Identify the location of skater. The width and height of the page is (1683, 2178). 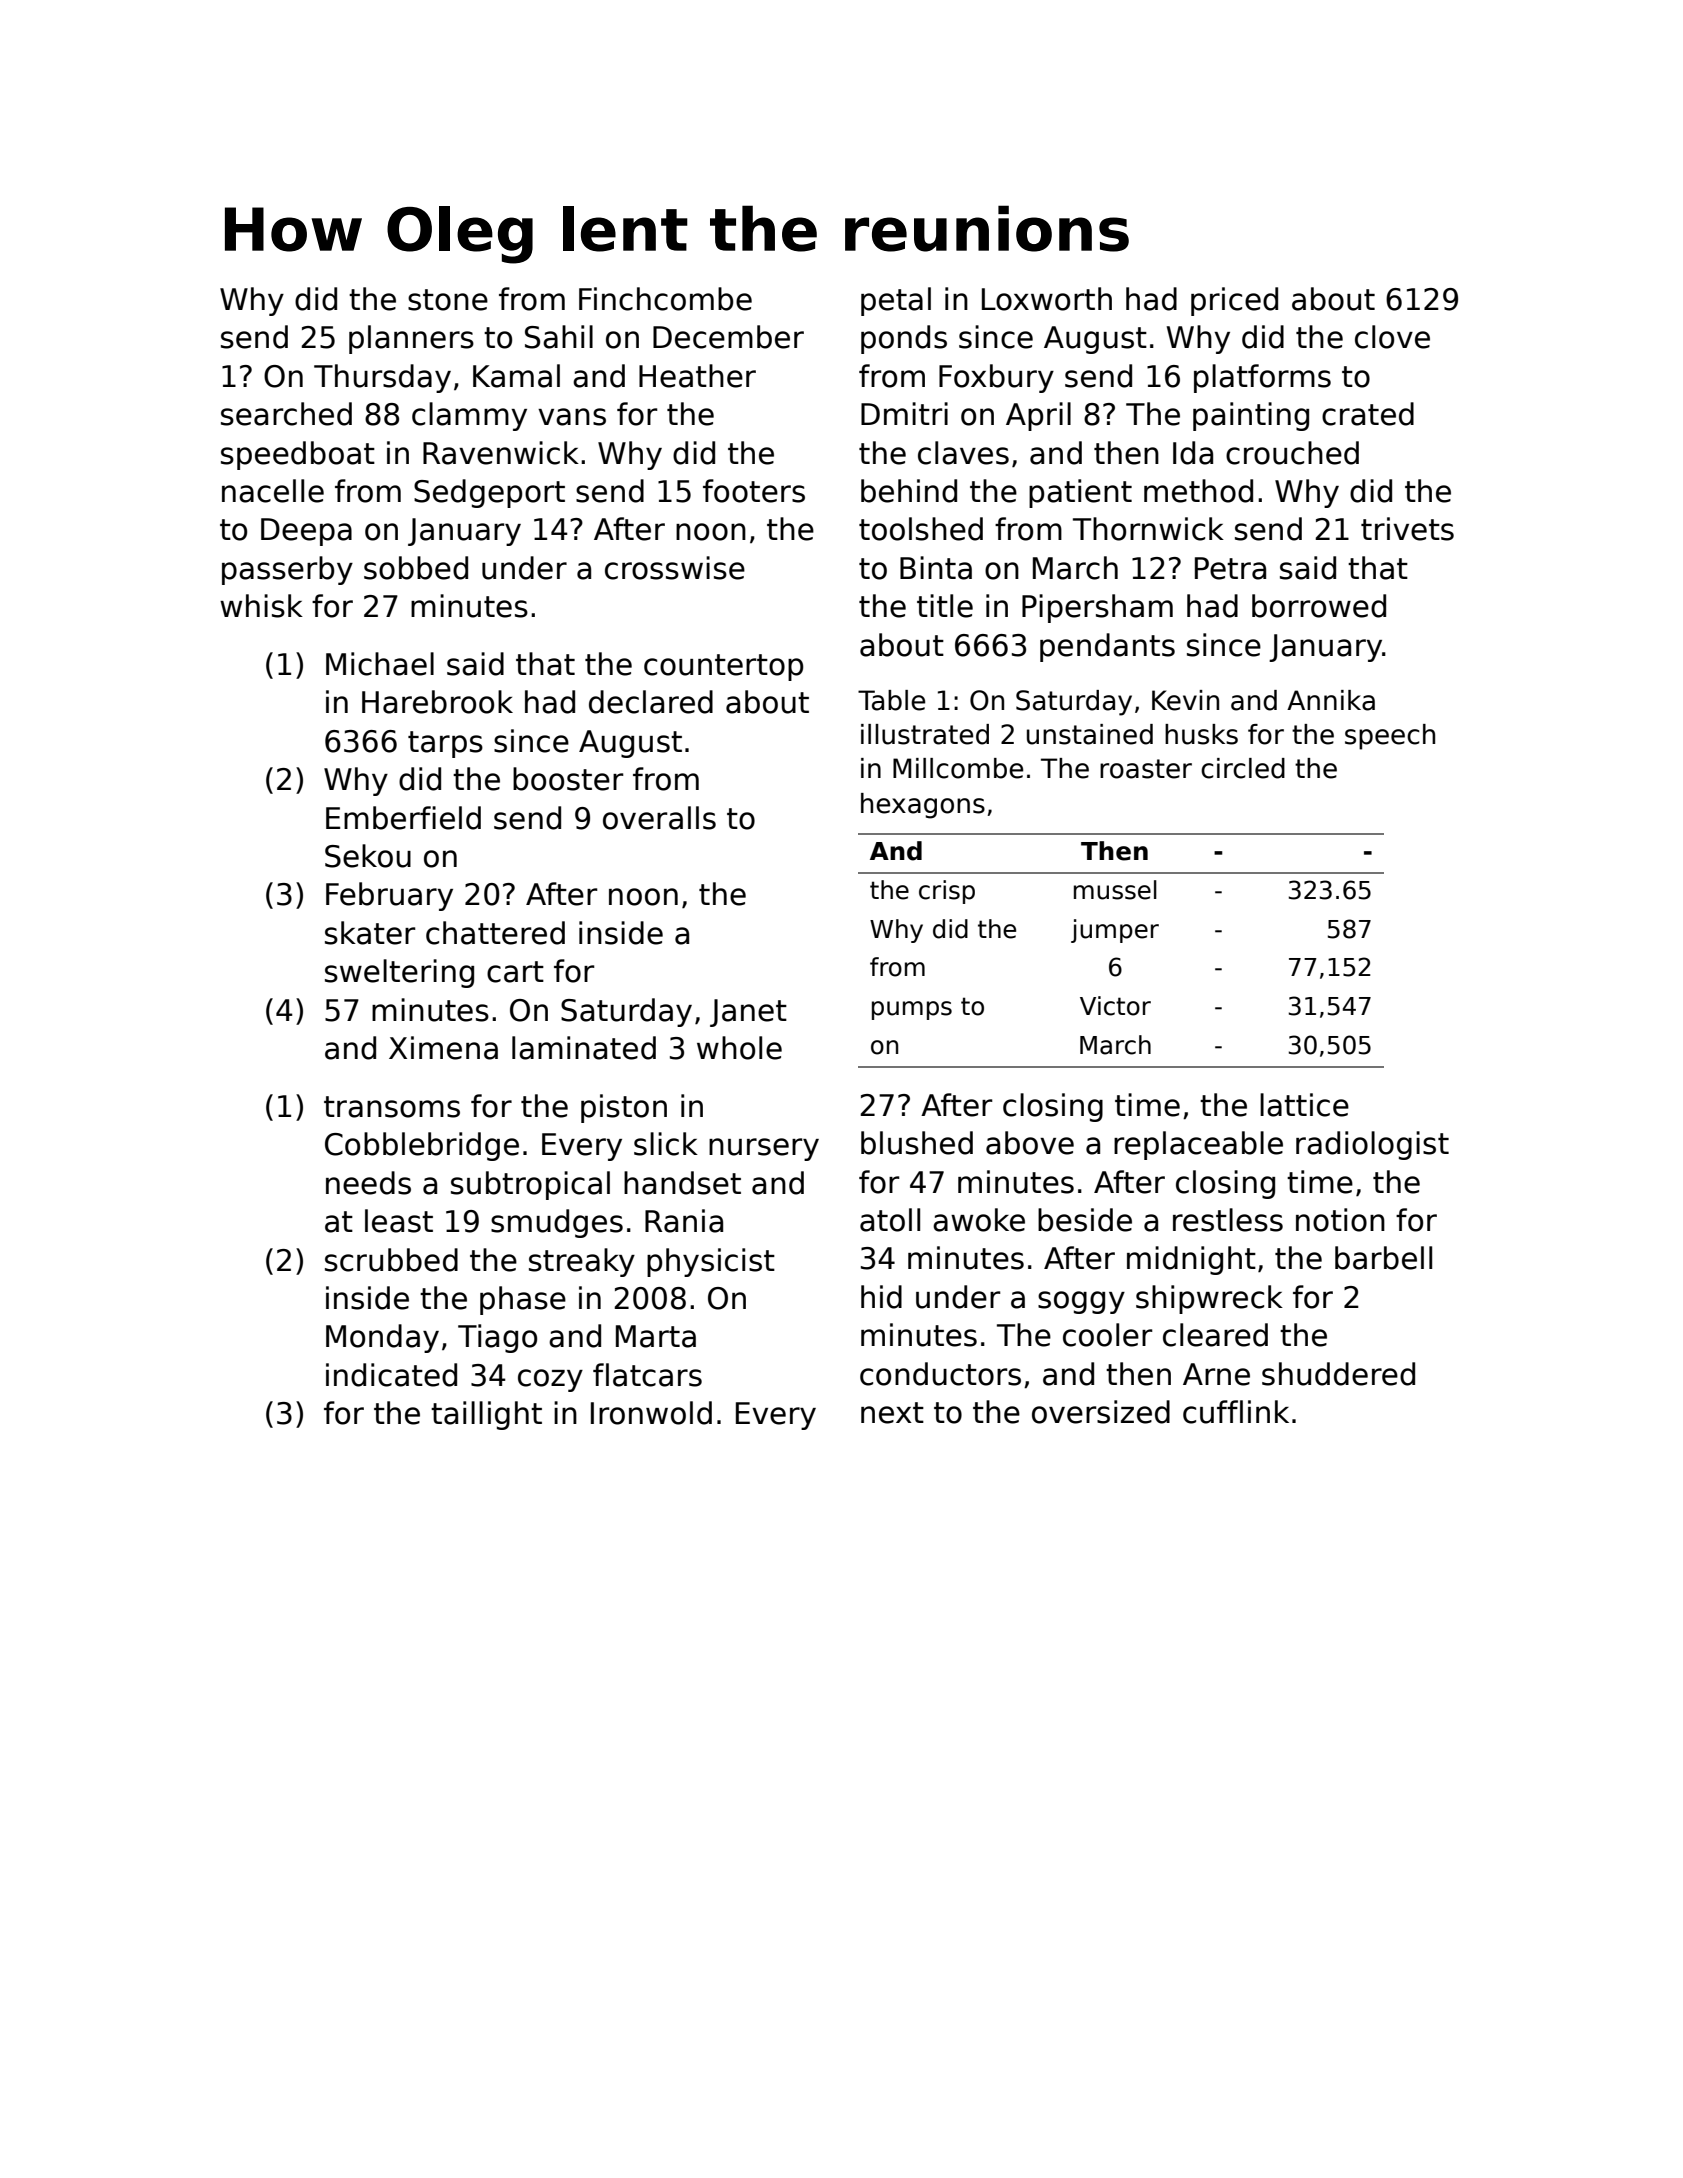
(370, 933).
